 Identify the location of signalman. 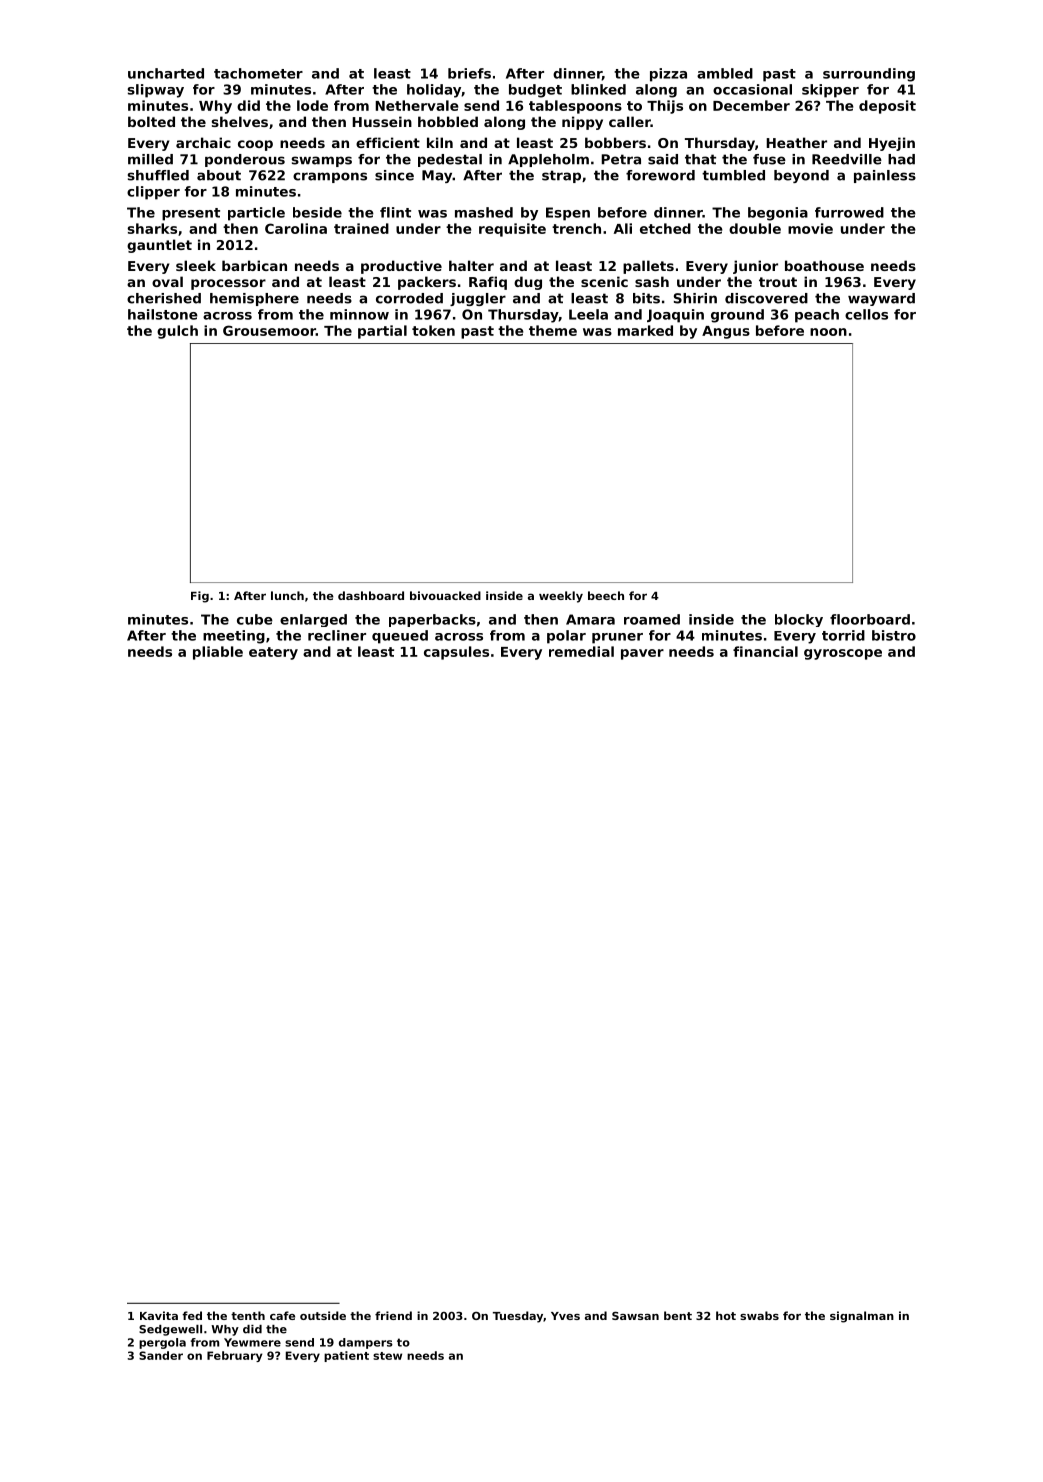
(862, 1317).
